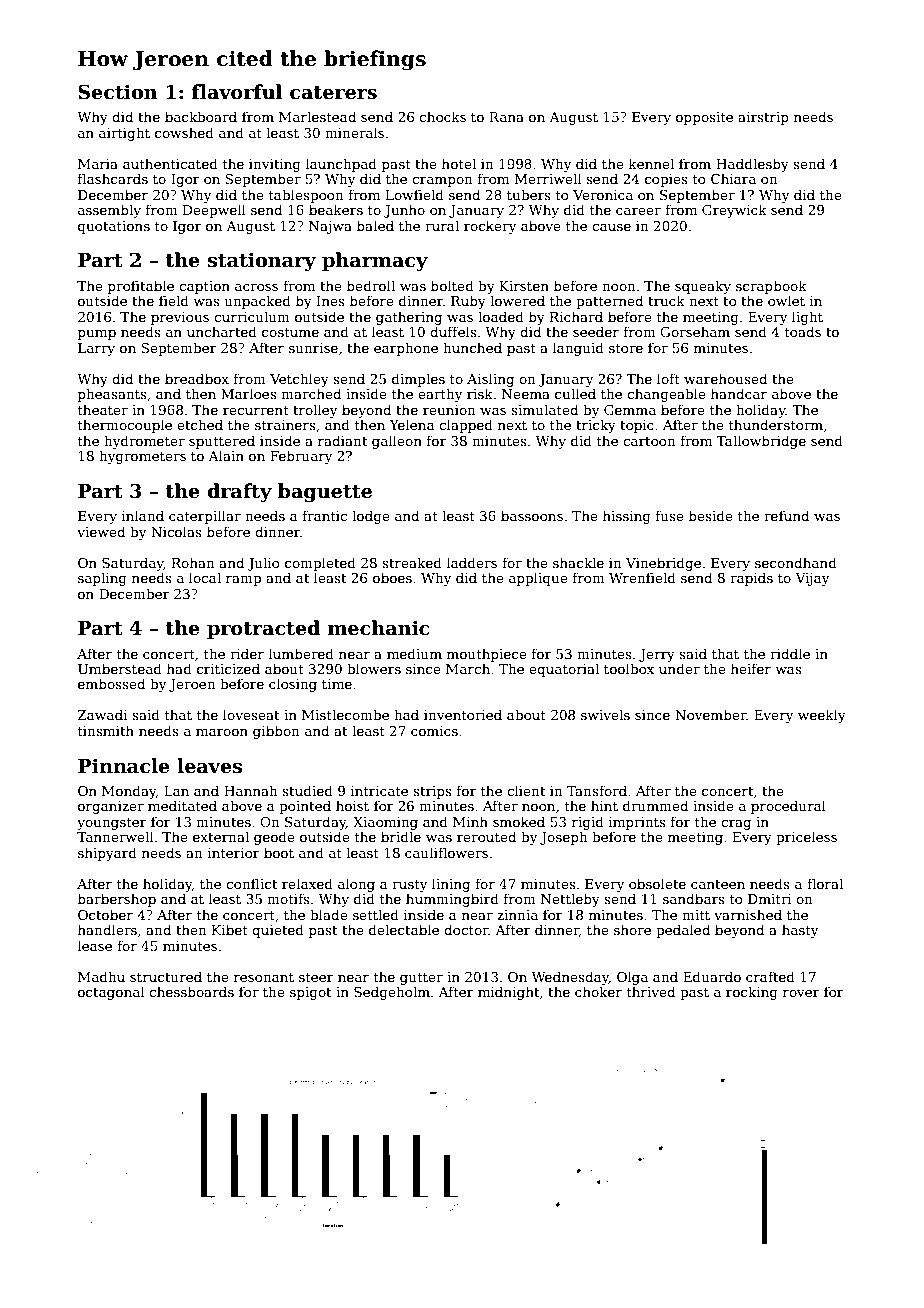 The image size is (924, 1308). What do you see at coordinates (761, 442) in the page?
I see `Tallowbridge` at bounding box center [761, 442].
